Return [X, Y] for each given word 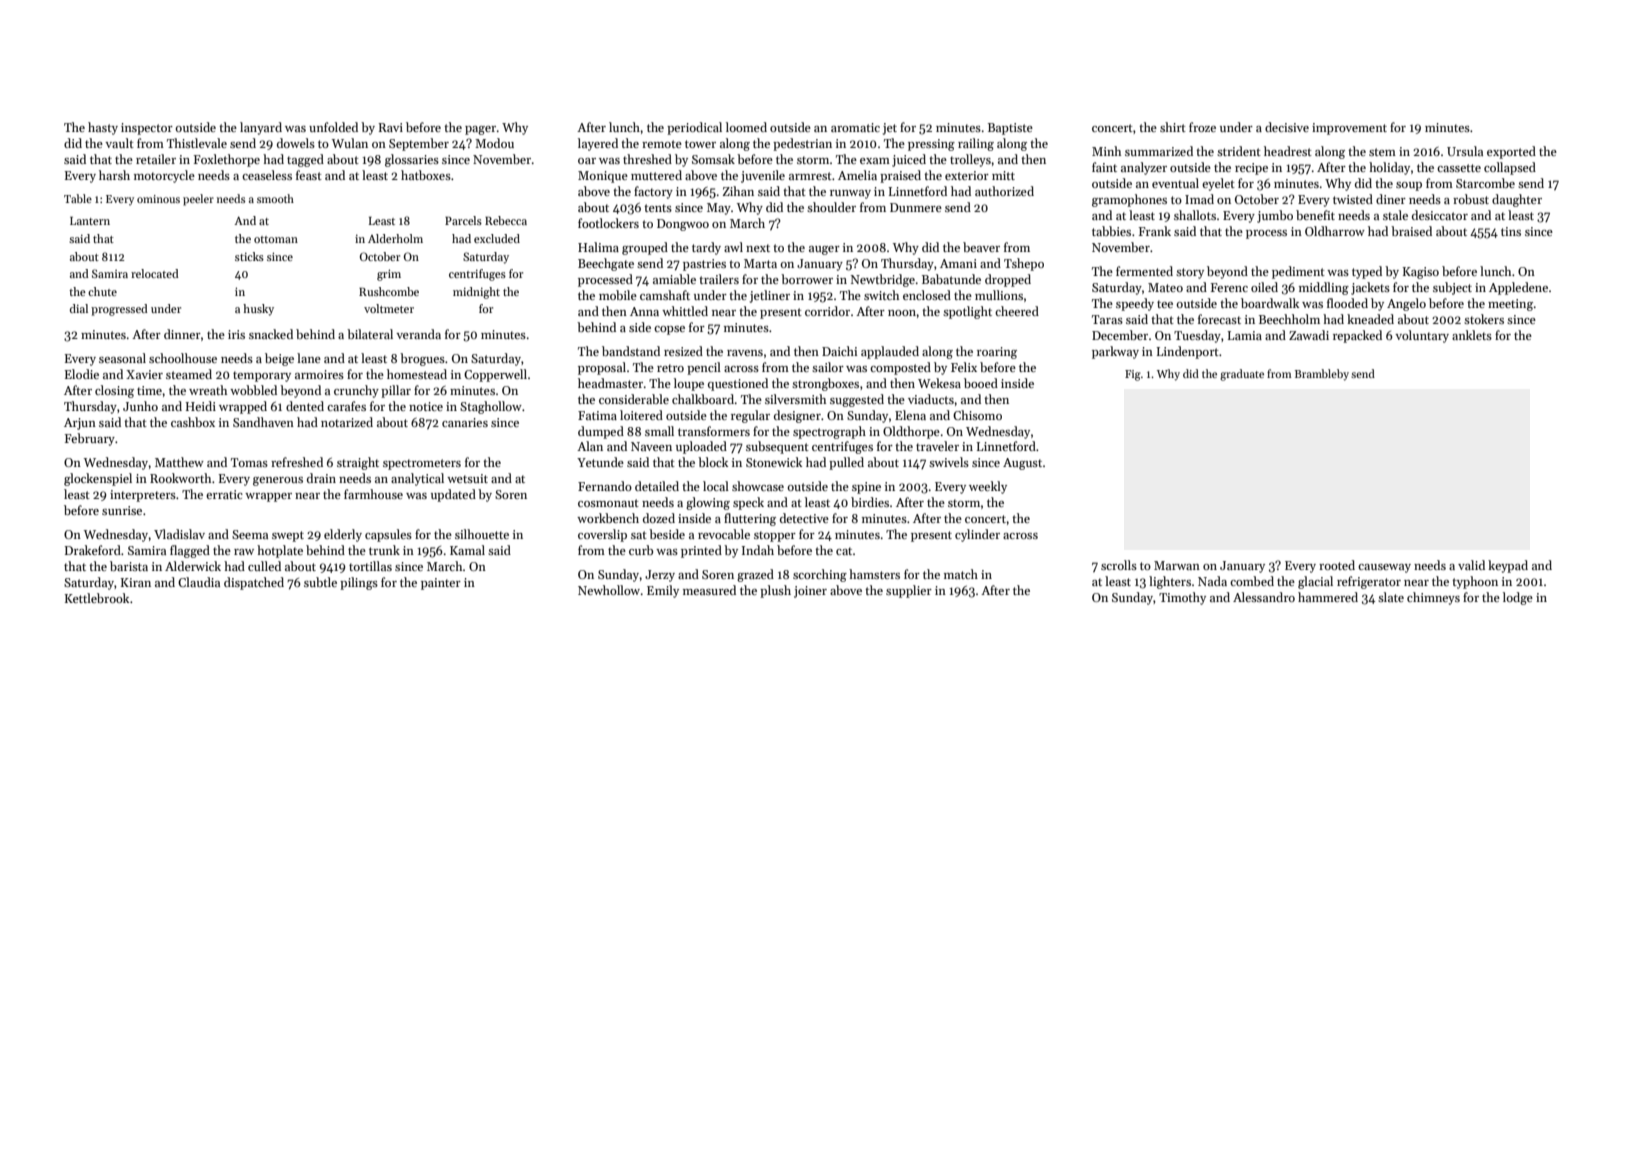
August [1022, 464]
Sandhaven [263, 422]
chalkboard [703, 399]
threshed [647, 159]
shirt [1173, 127]
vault [119, 143]
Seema [250, 534]
